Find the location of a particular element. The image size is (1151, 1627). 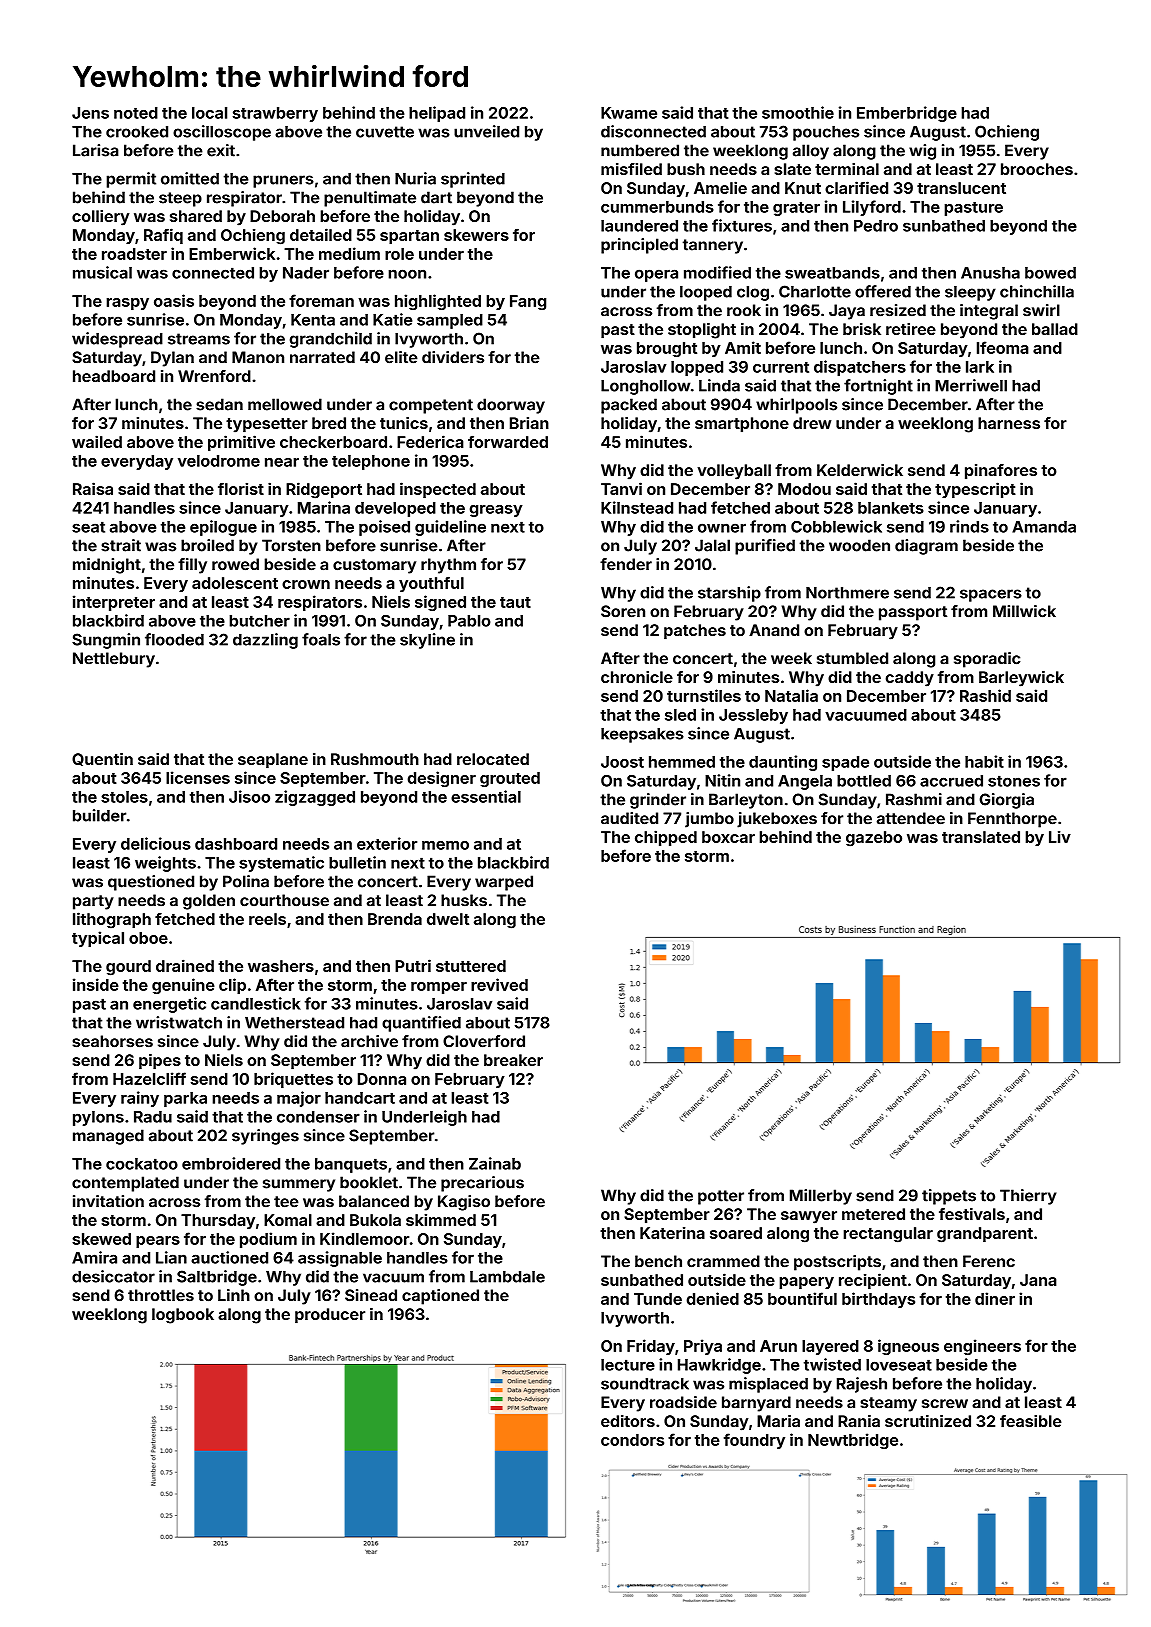

rhythm is located at coordinates (448, 566).
